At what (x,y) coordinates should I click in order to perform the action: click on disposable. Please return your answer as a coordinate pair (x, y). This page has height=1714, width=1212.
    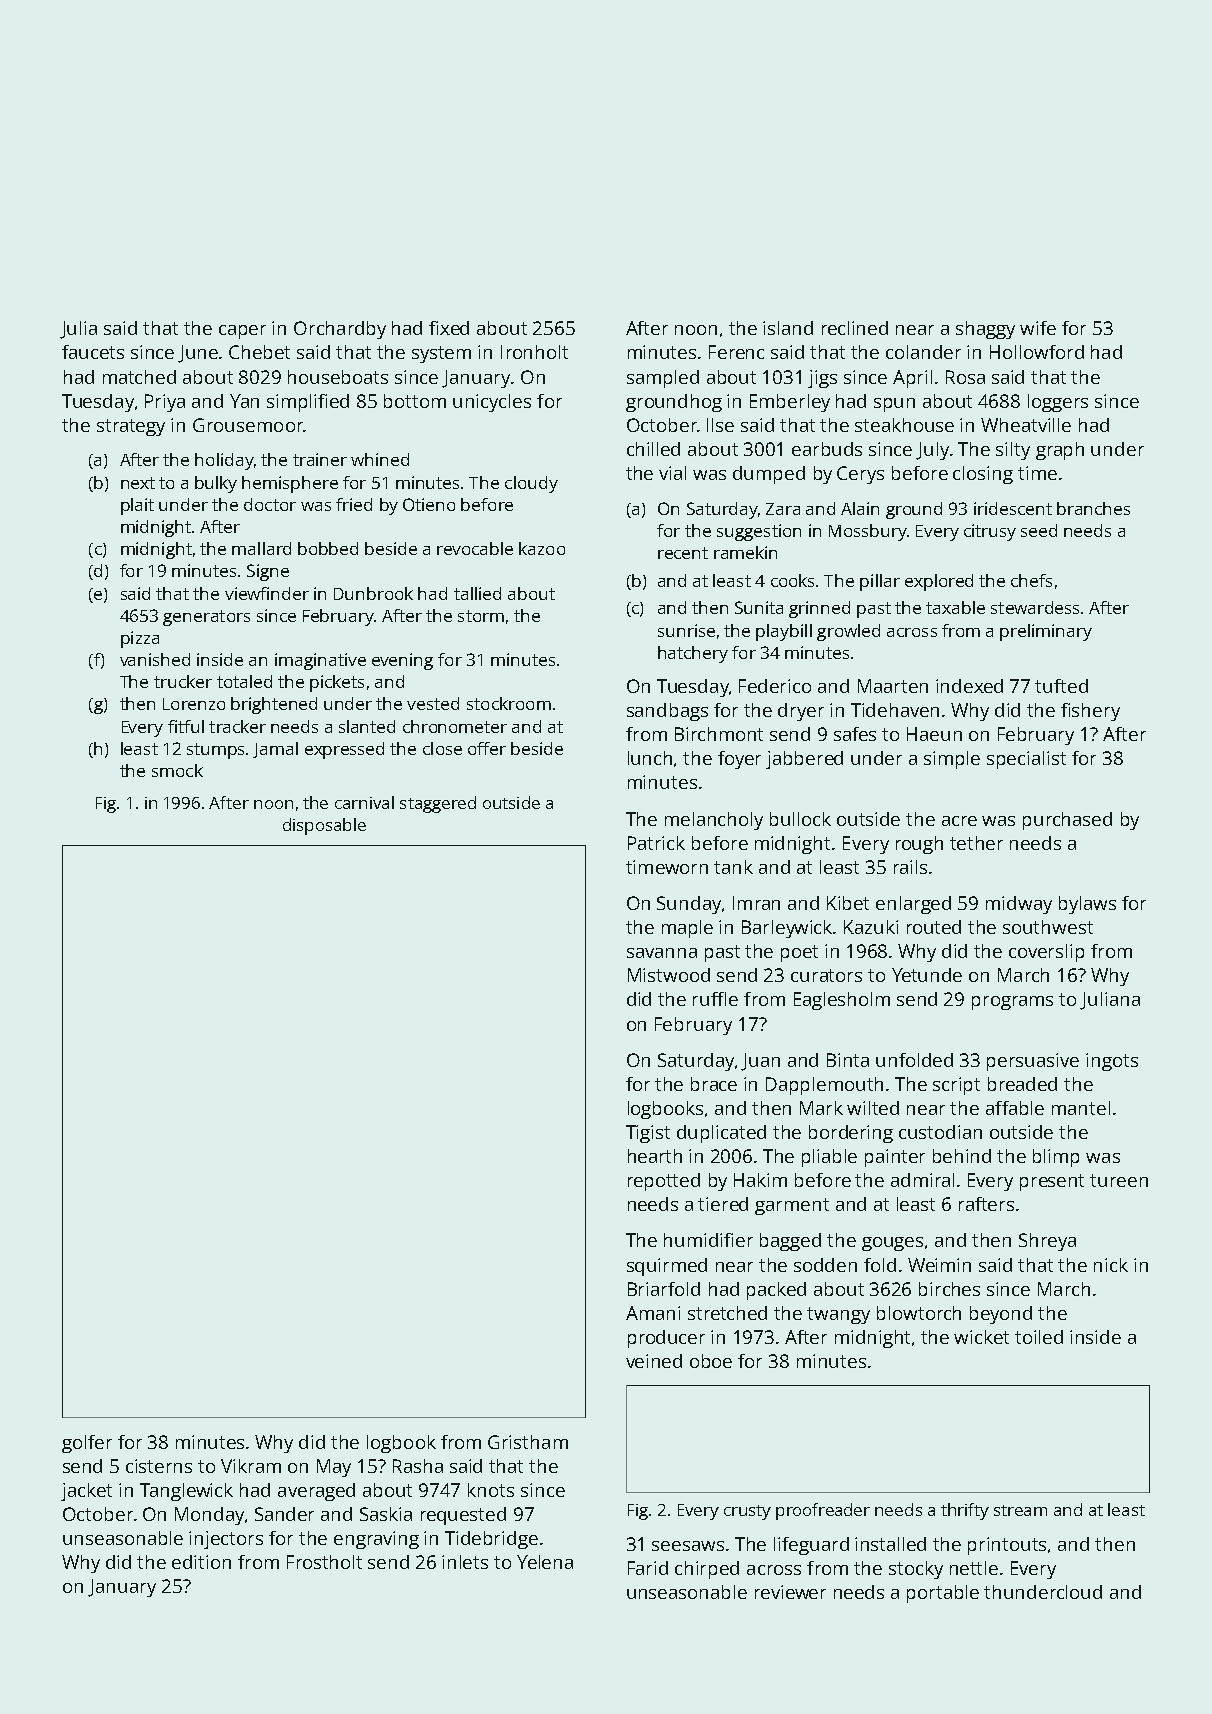
    Looking at the image, I should click on (324, 826).
